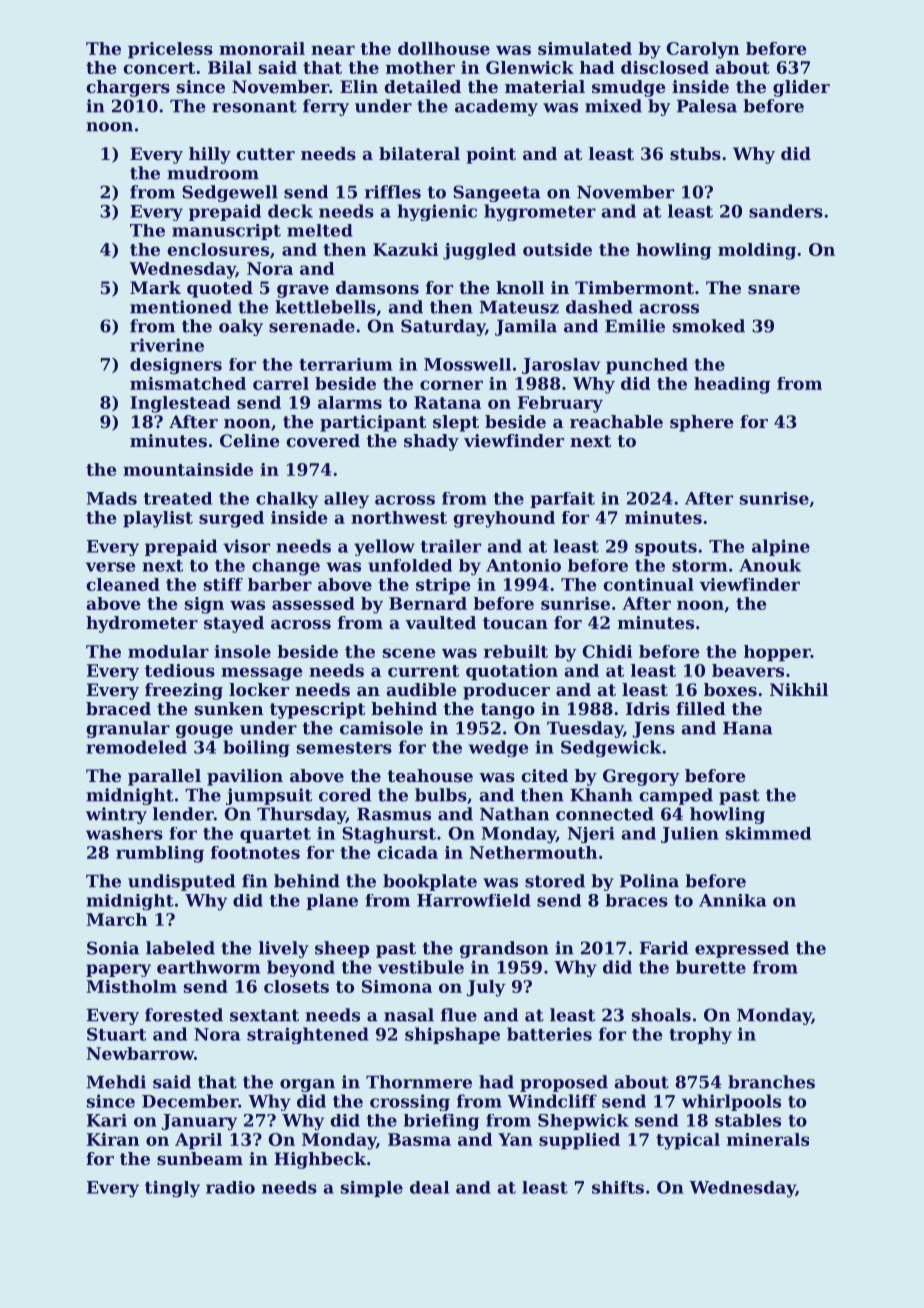  I want to click on Mehdi, so click(116, 1082).
